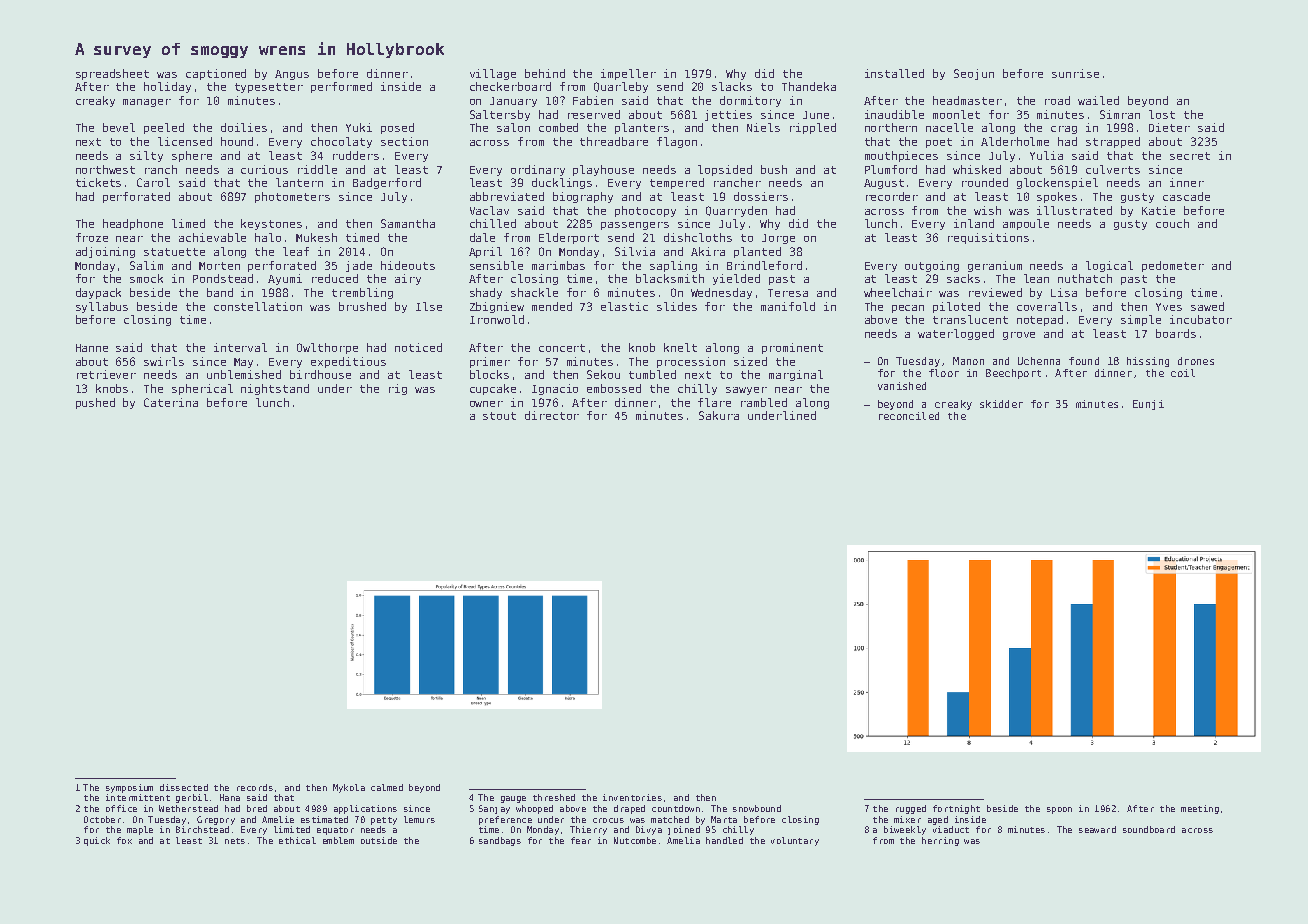 Image resolution: width=1308 pixels, height=924 pixels. What do you see at coordinates (384, 821) in the screenshot?
I see `petty` at bounding box center [384, 821].
